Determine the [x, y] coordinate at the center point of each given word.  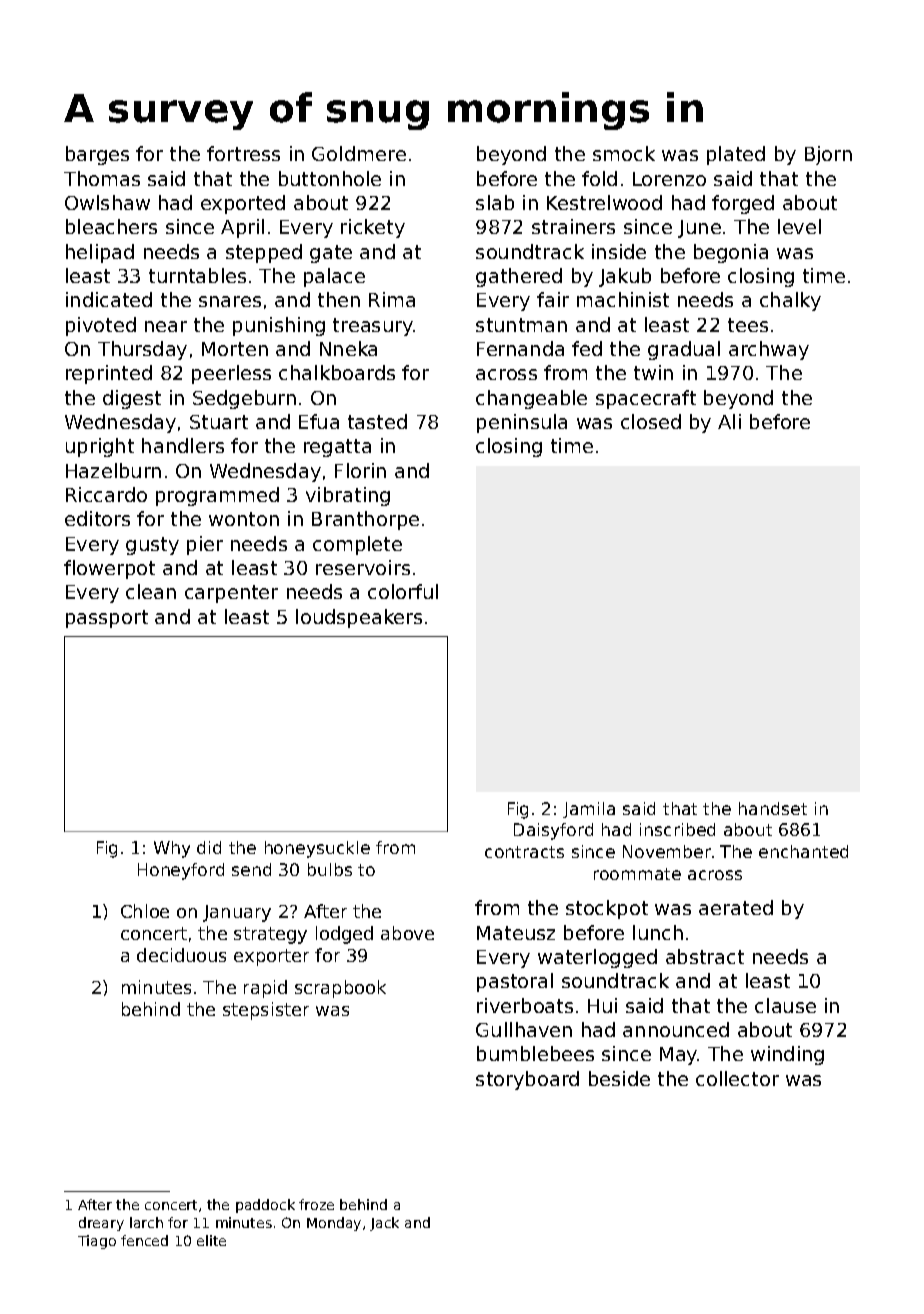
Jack [384, 1224]
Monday [334, 1224]
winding [787, 1055]
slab [495, 202]
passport [107, 619]
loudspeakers [359, 618]
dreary [101, 1224]
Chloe [145, 911]
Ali [729, 421]
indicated [109, 299]
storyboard [527, 1080]
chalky [790, 301]
